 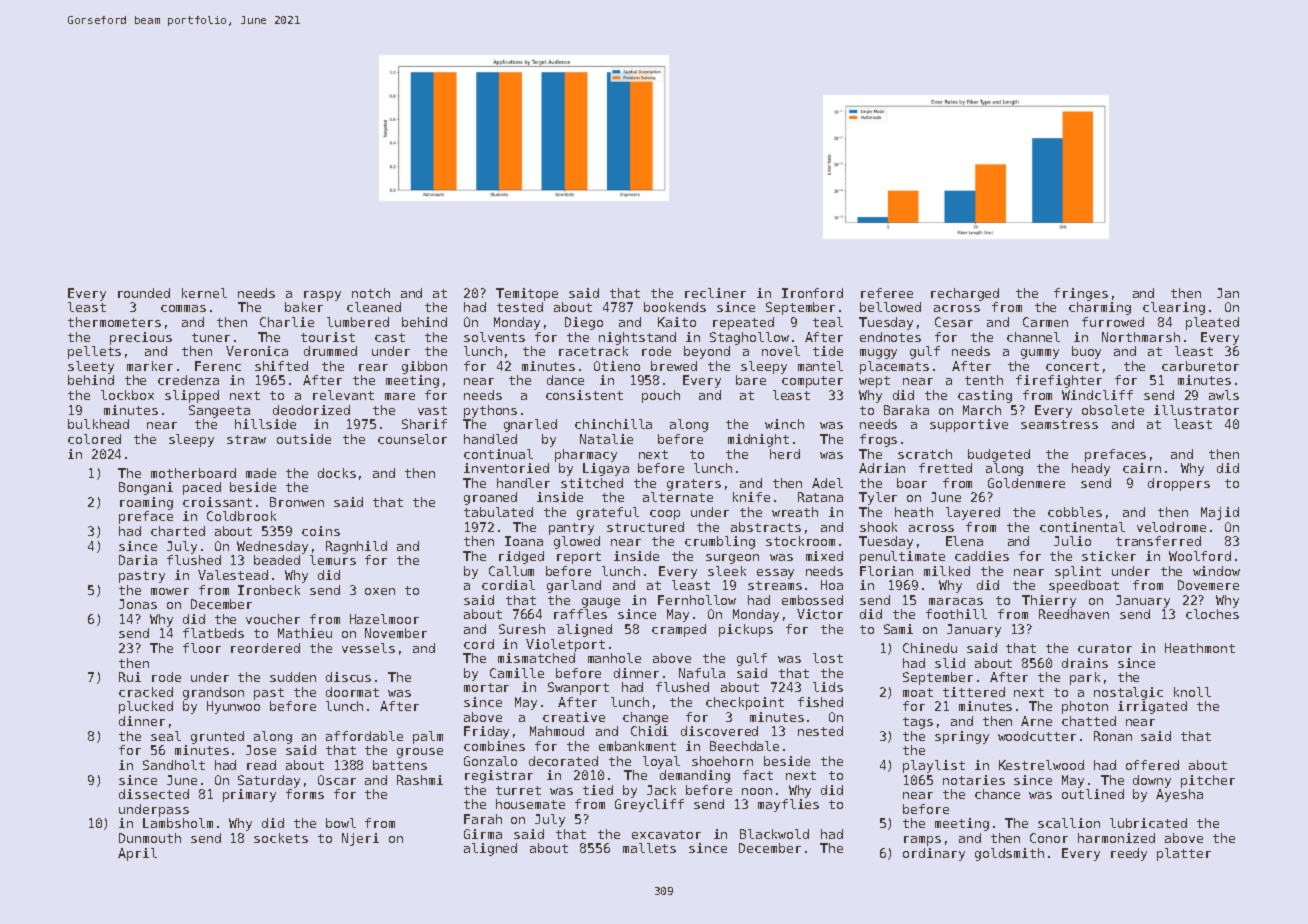 I want to click on Hyunwoo, so click(x=233, y=707).
